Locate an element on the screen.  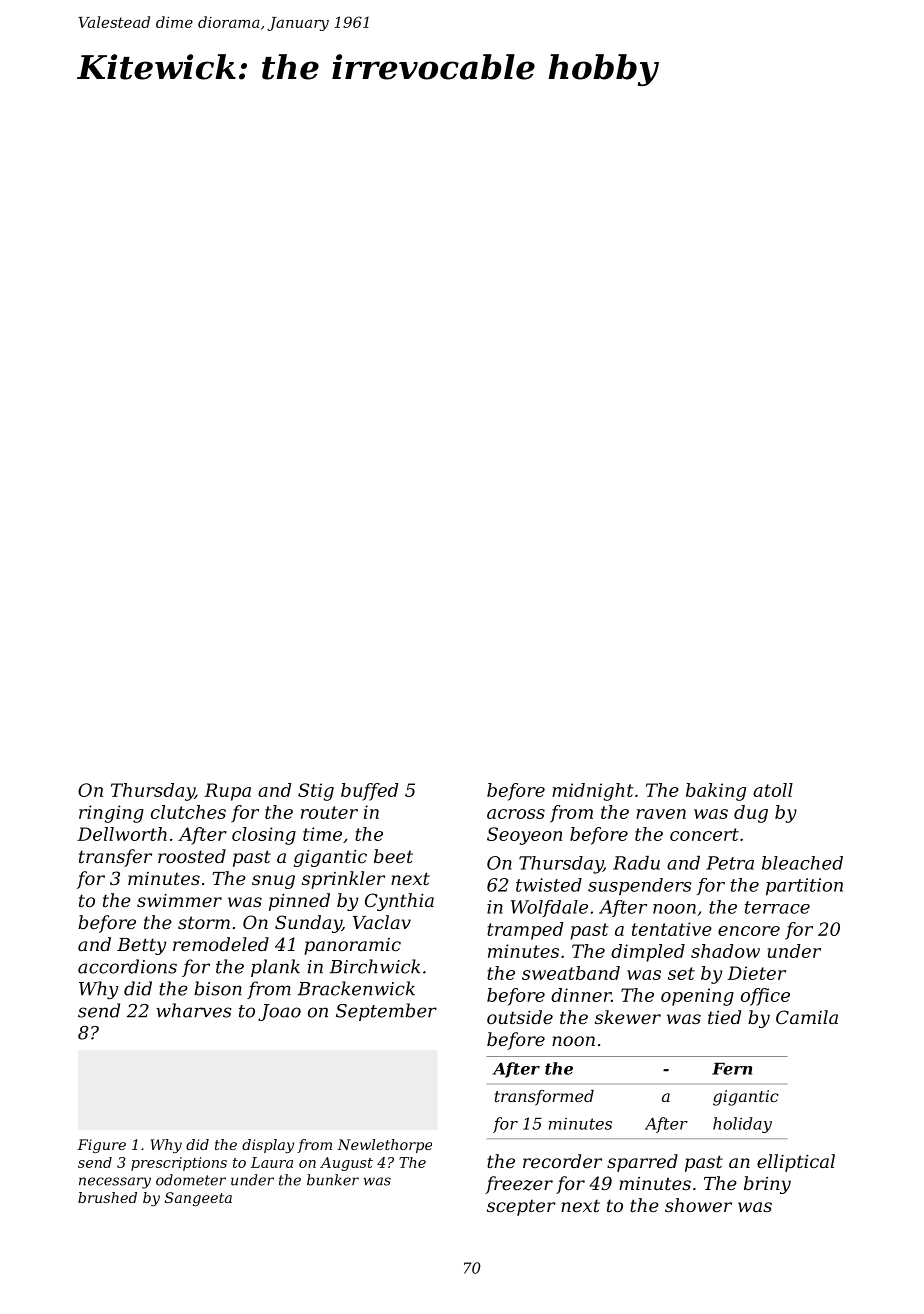
Rupa is located at coordinates (227, 792).
